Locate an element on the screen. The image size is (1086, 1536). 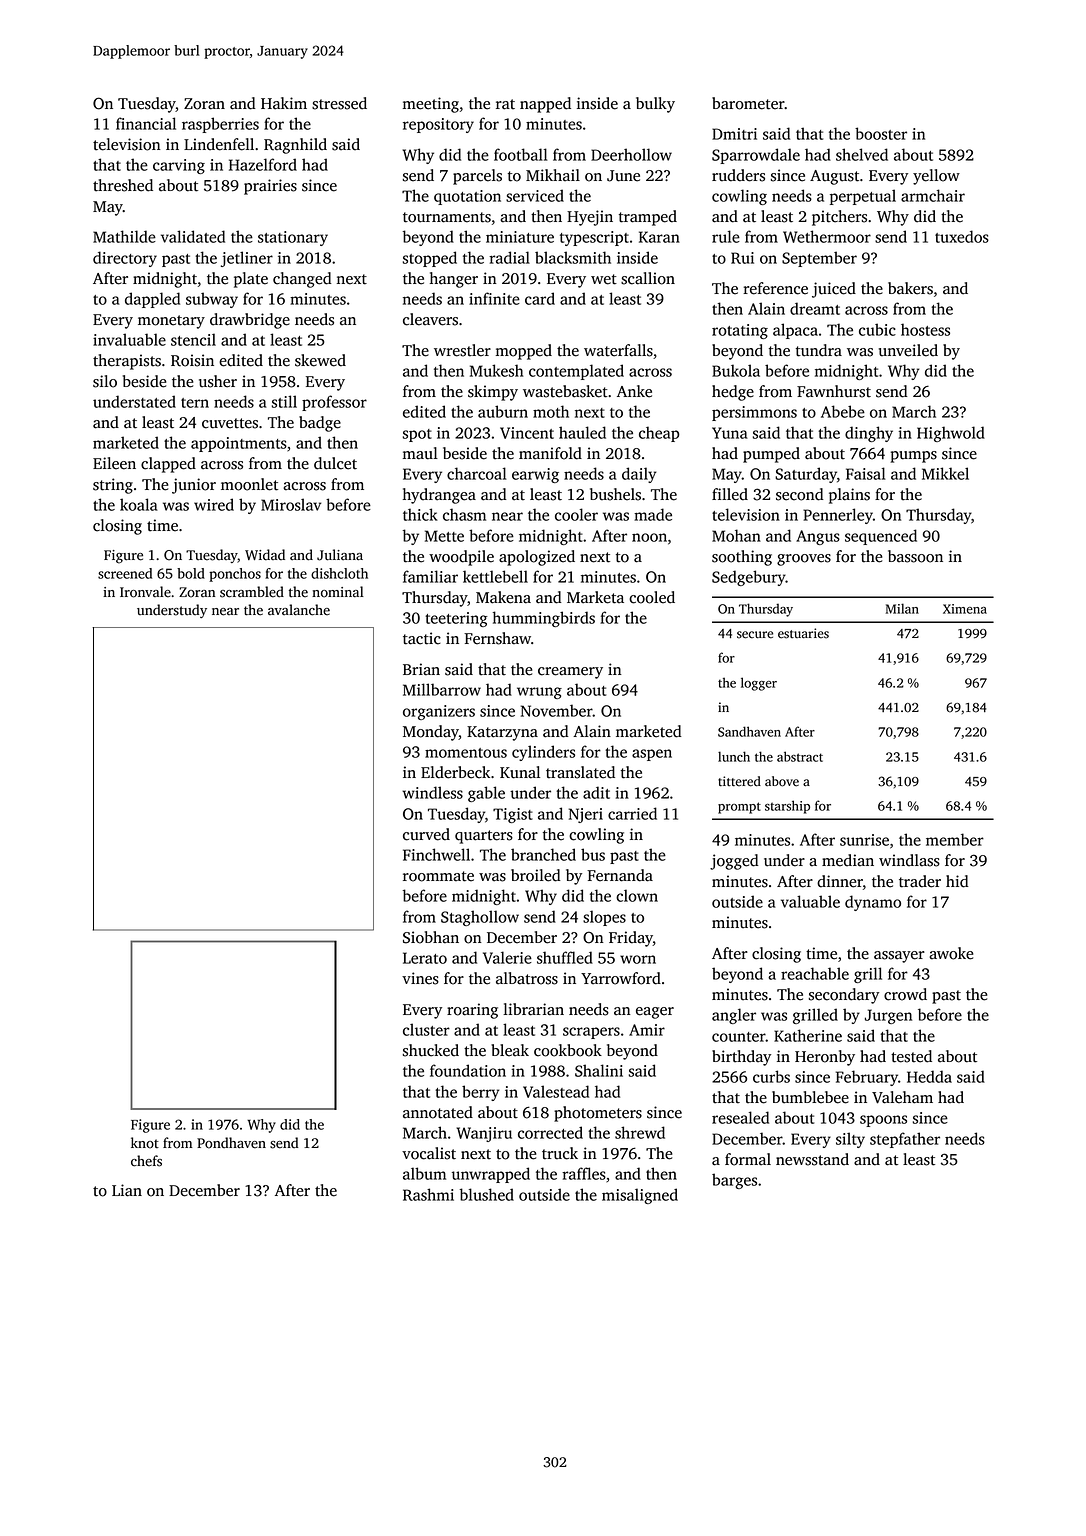
Ragnhild is located at coordinates (295, 146).
